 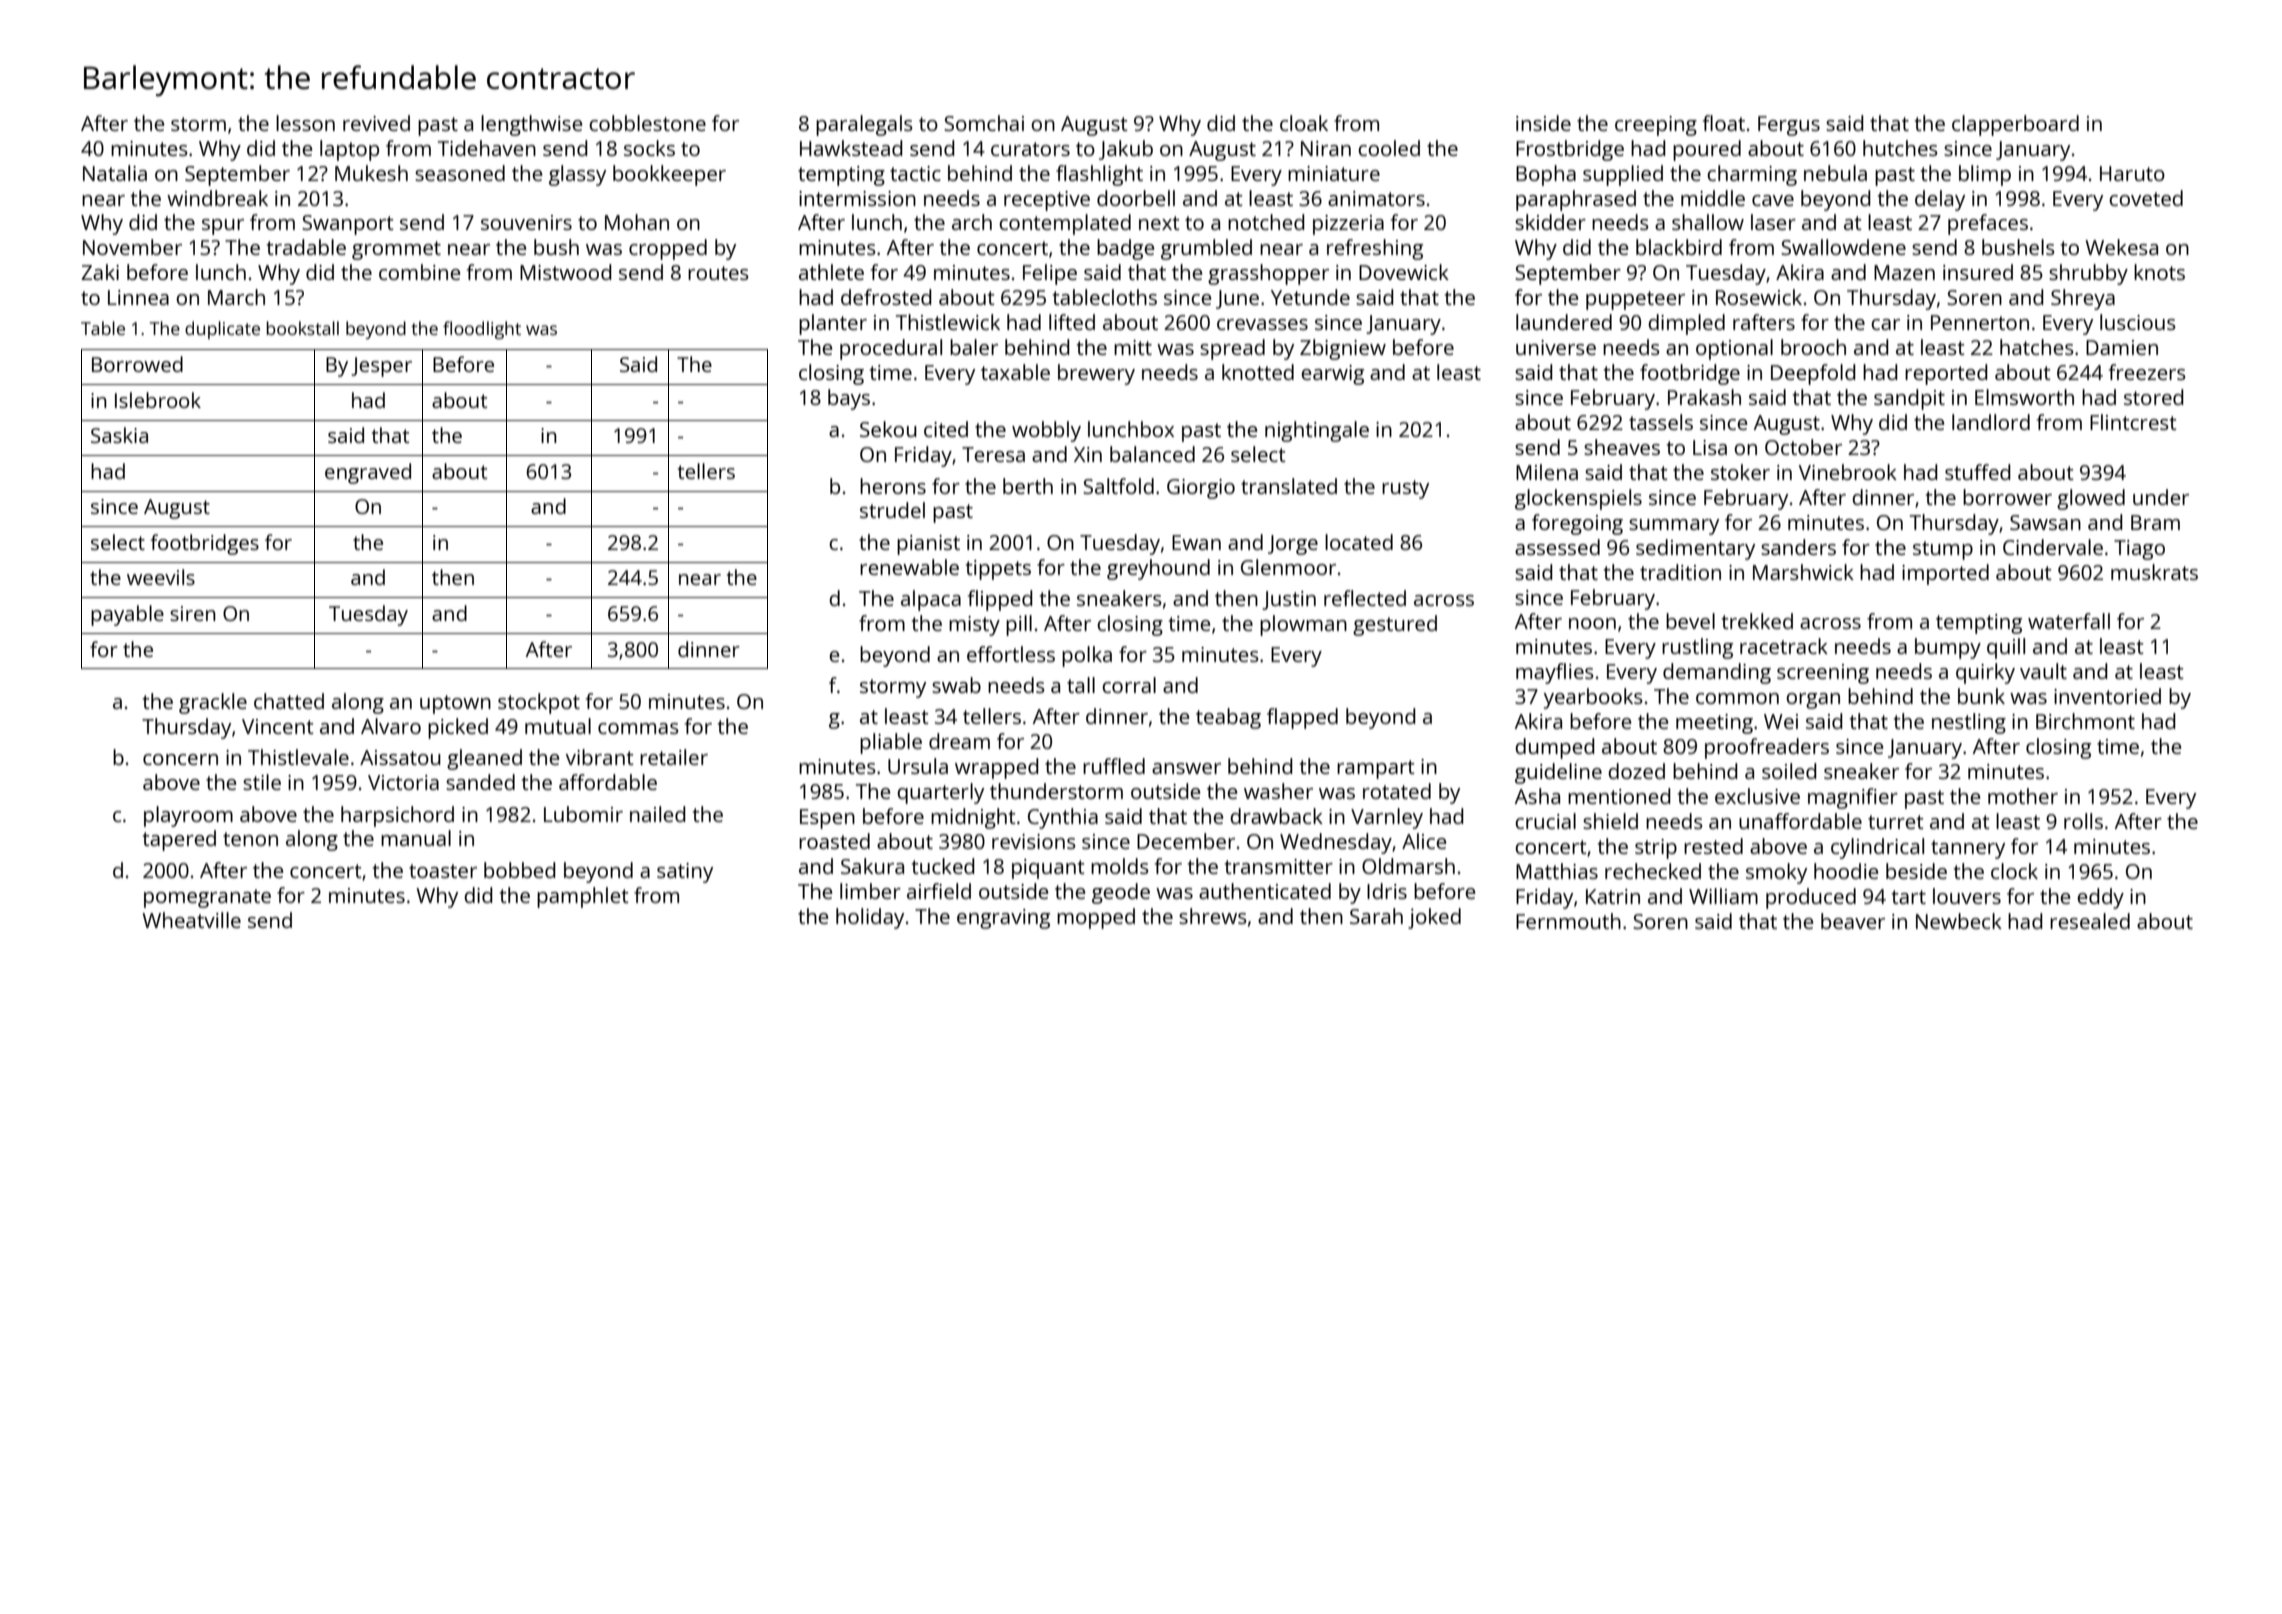 I want to click on lengthwise, so click(x=532, y=125).
